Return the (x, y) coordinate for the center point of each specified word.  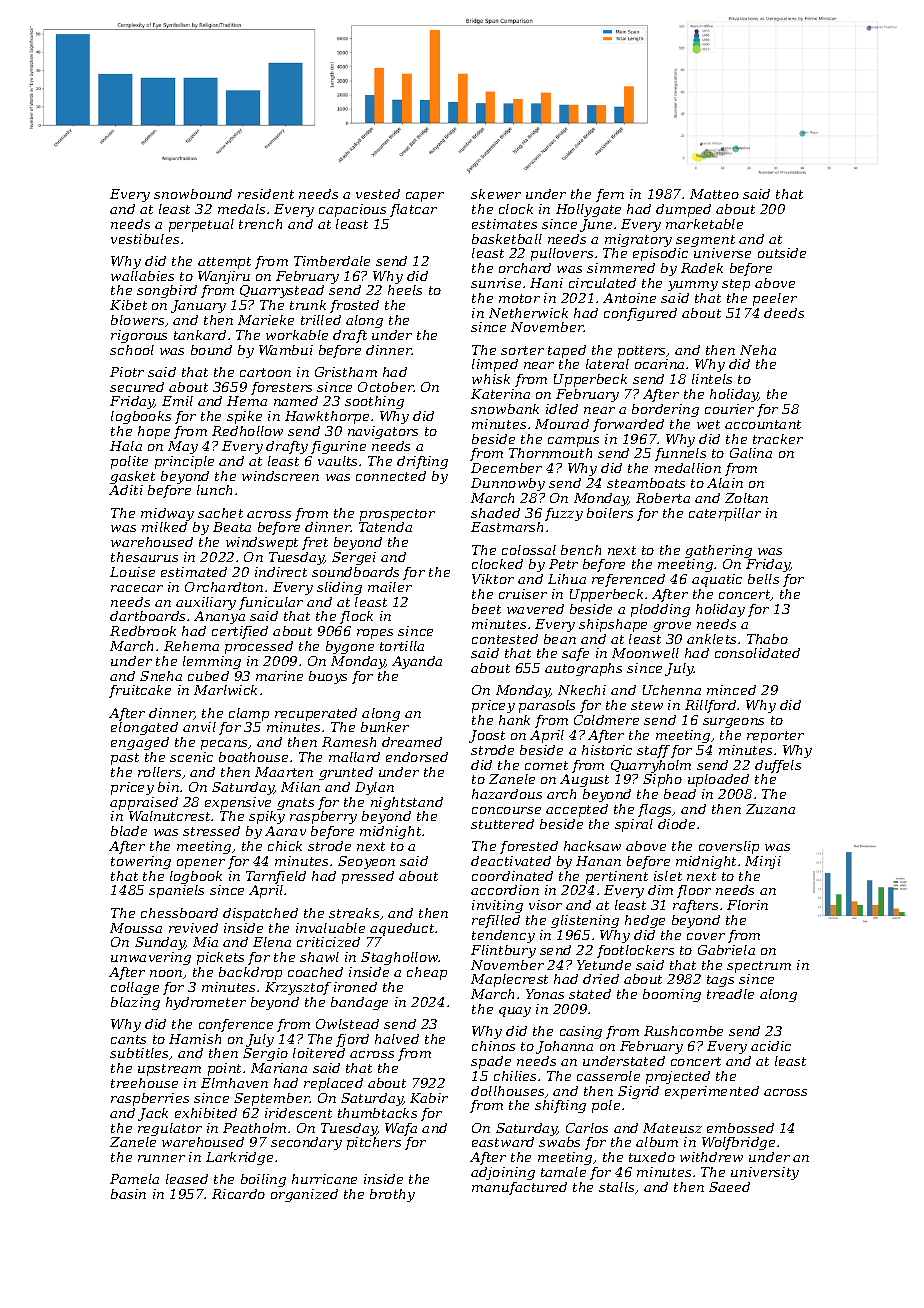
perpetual (201, 225)
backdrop (250, 973)
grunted (346, 773)
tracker (778, 439)
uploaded (718, 780)
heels (405, 290)
